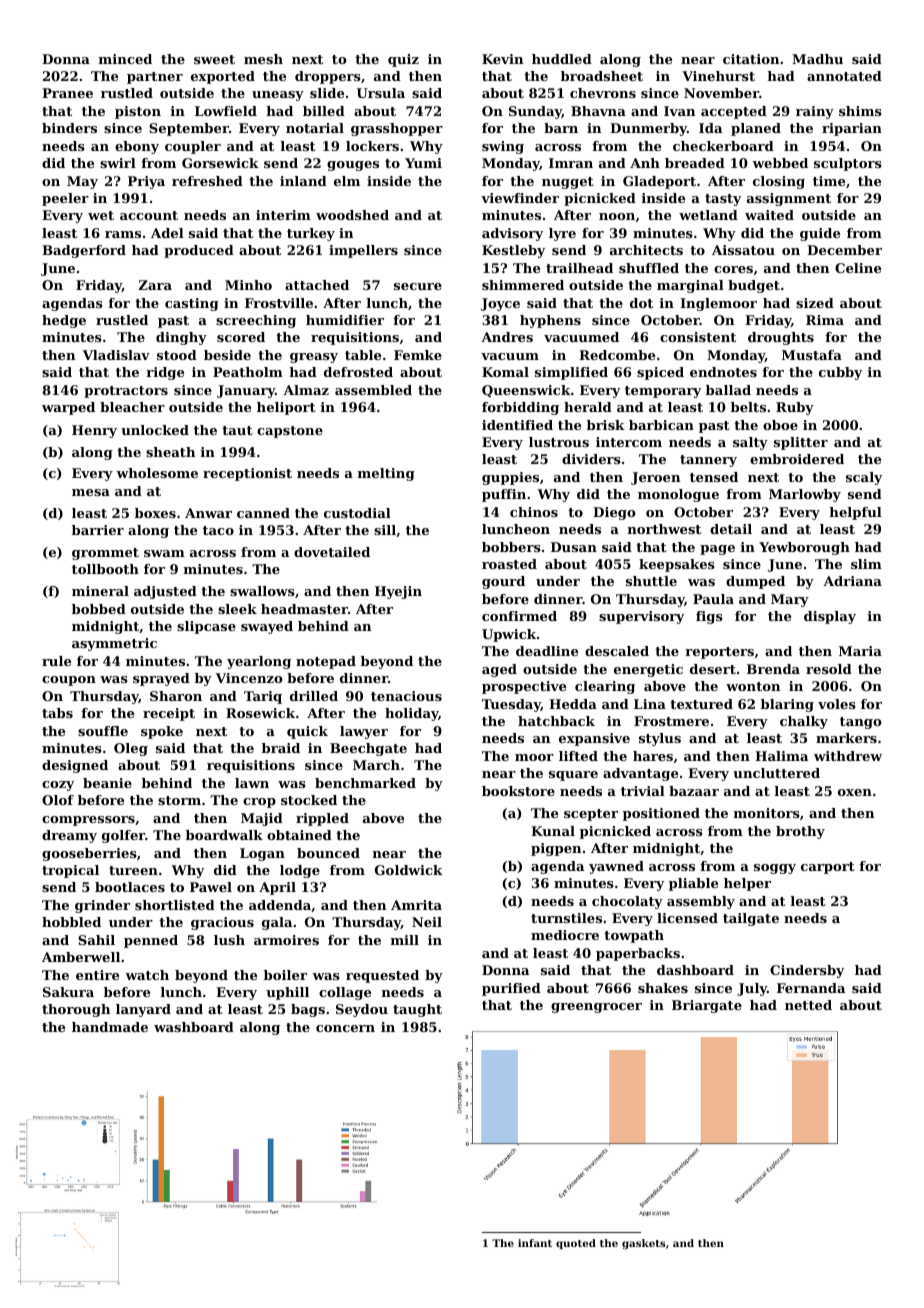 This screenshot has width=924, height=1308. I want to click on minced, so click(125, 59).
